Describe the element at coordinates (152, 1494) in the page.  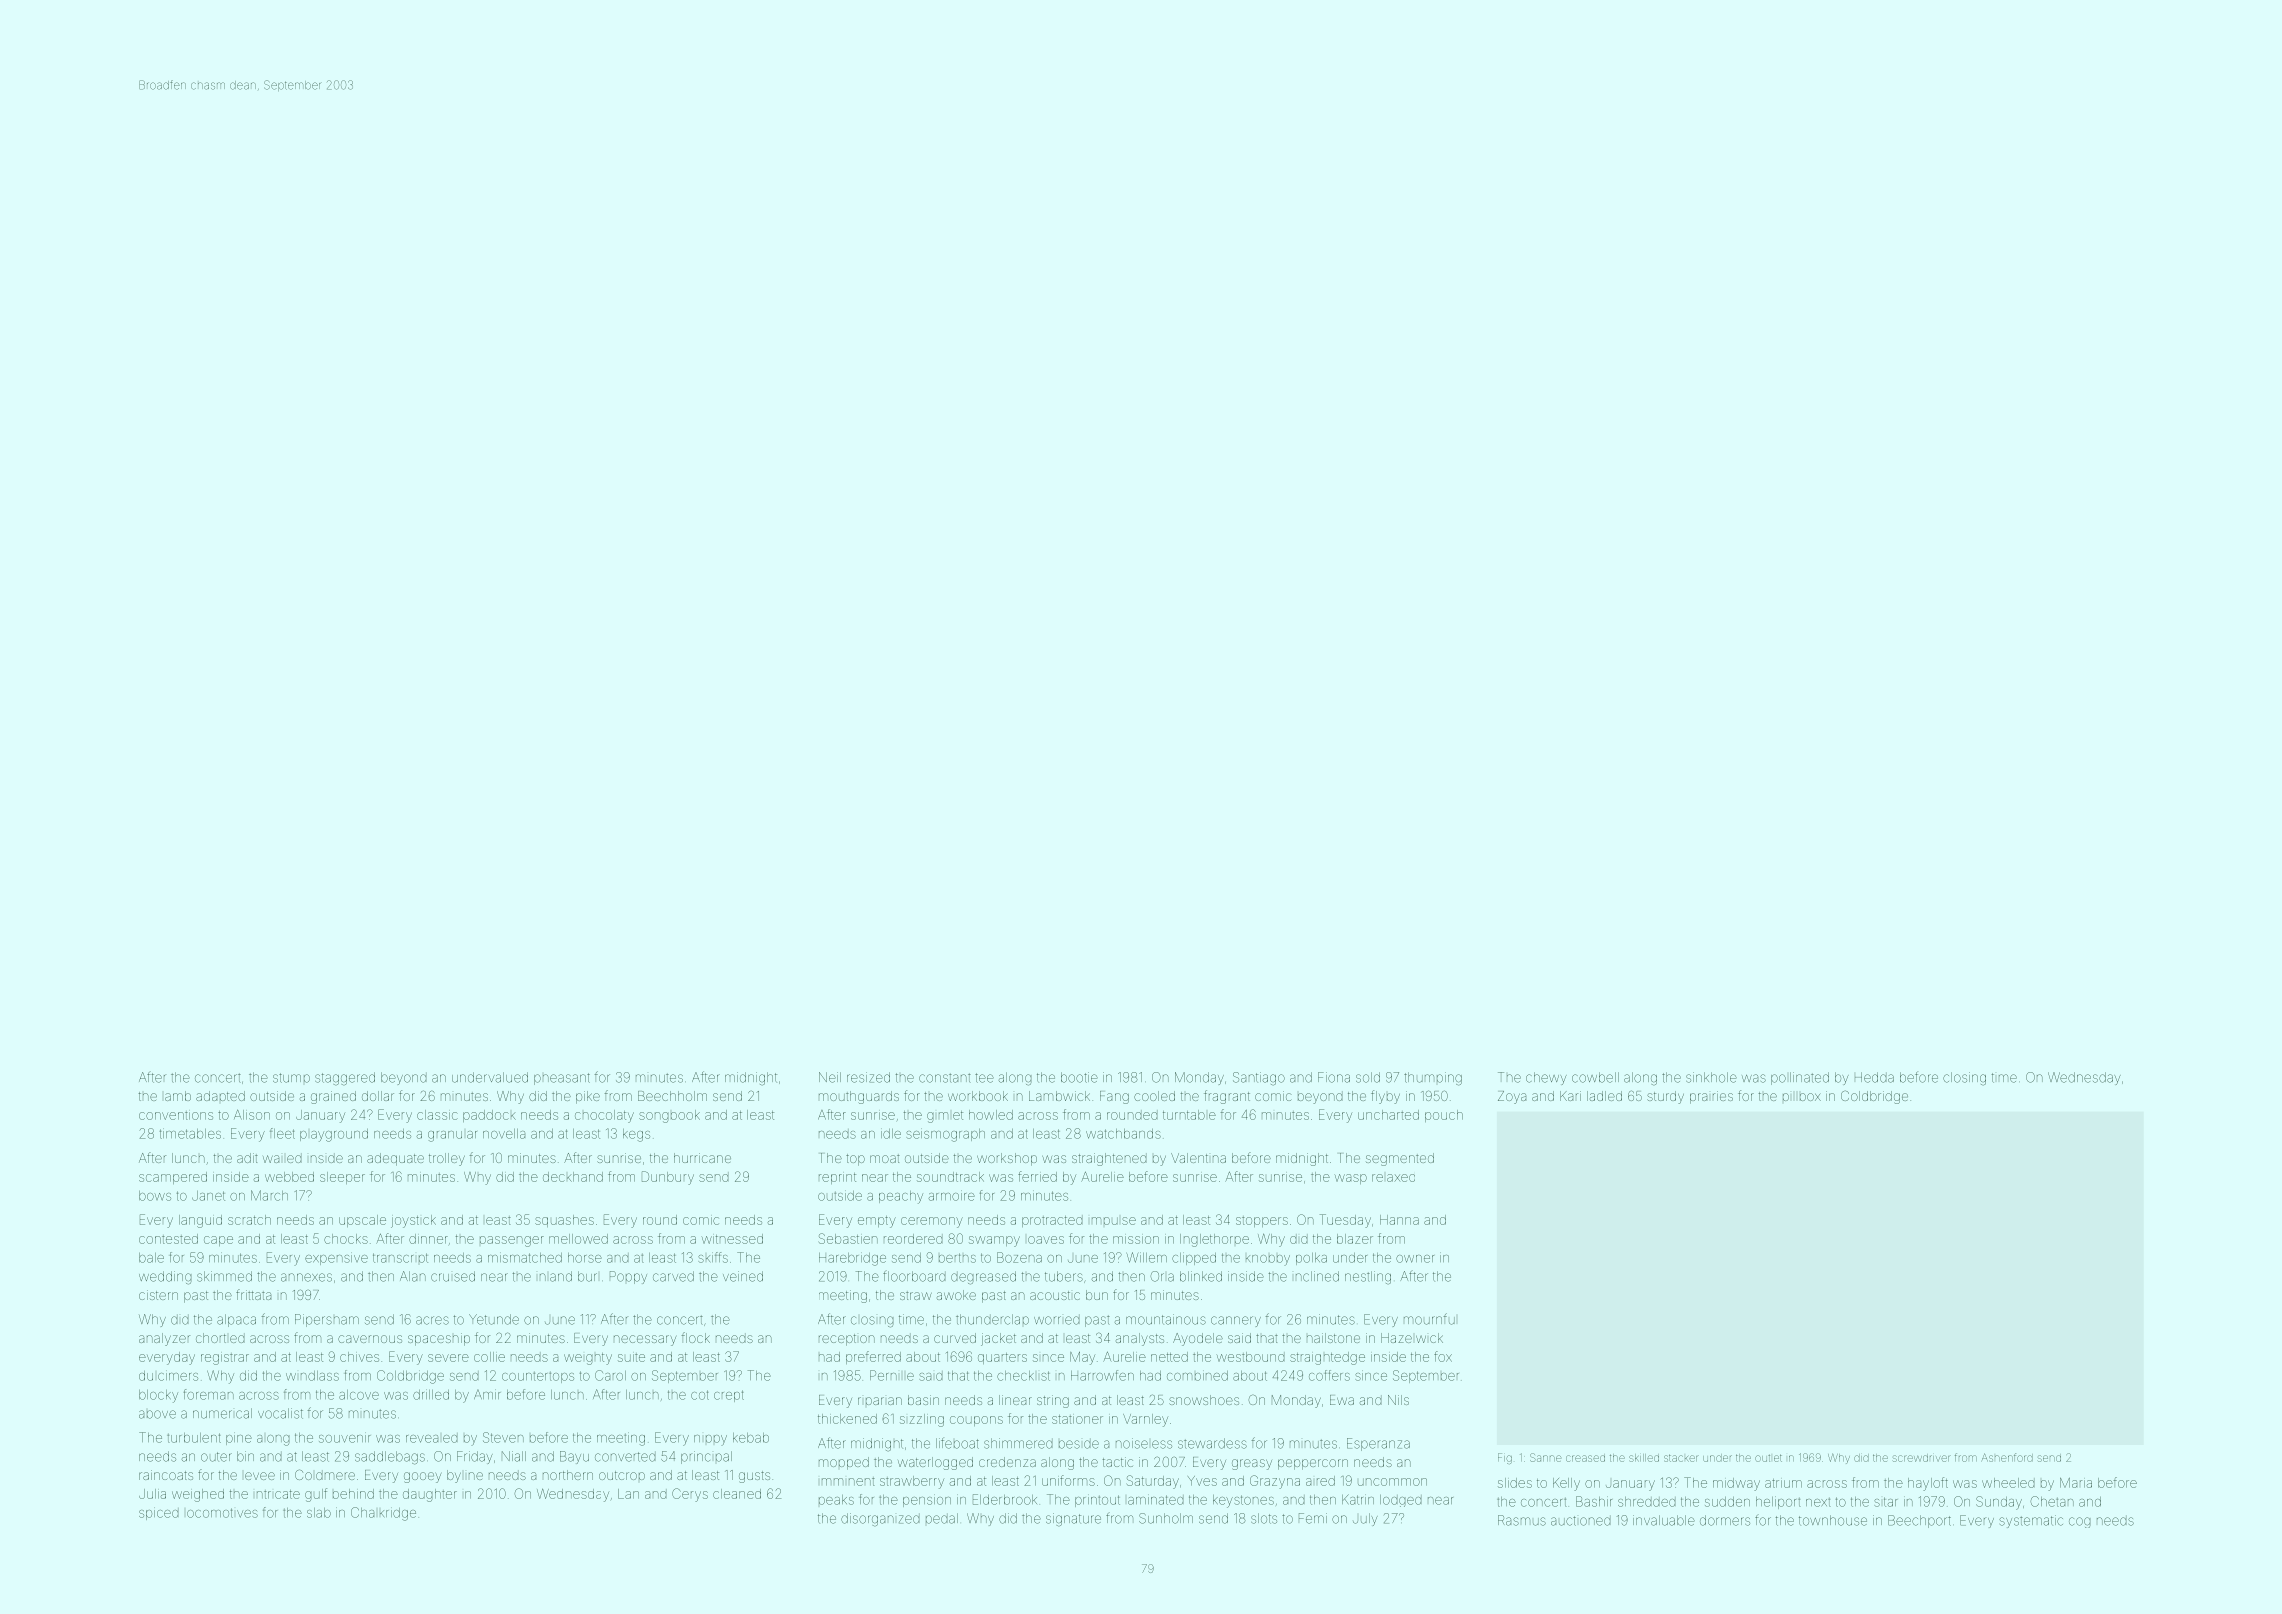
I see `Julia` at that location.
